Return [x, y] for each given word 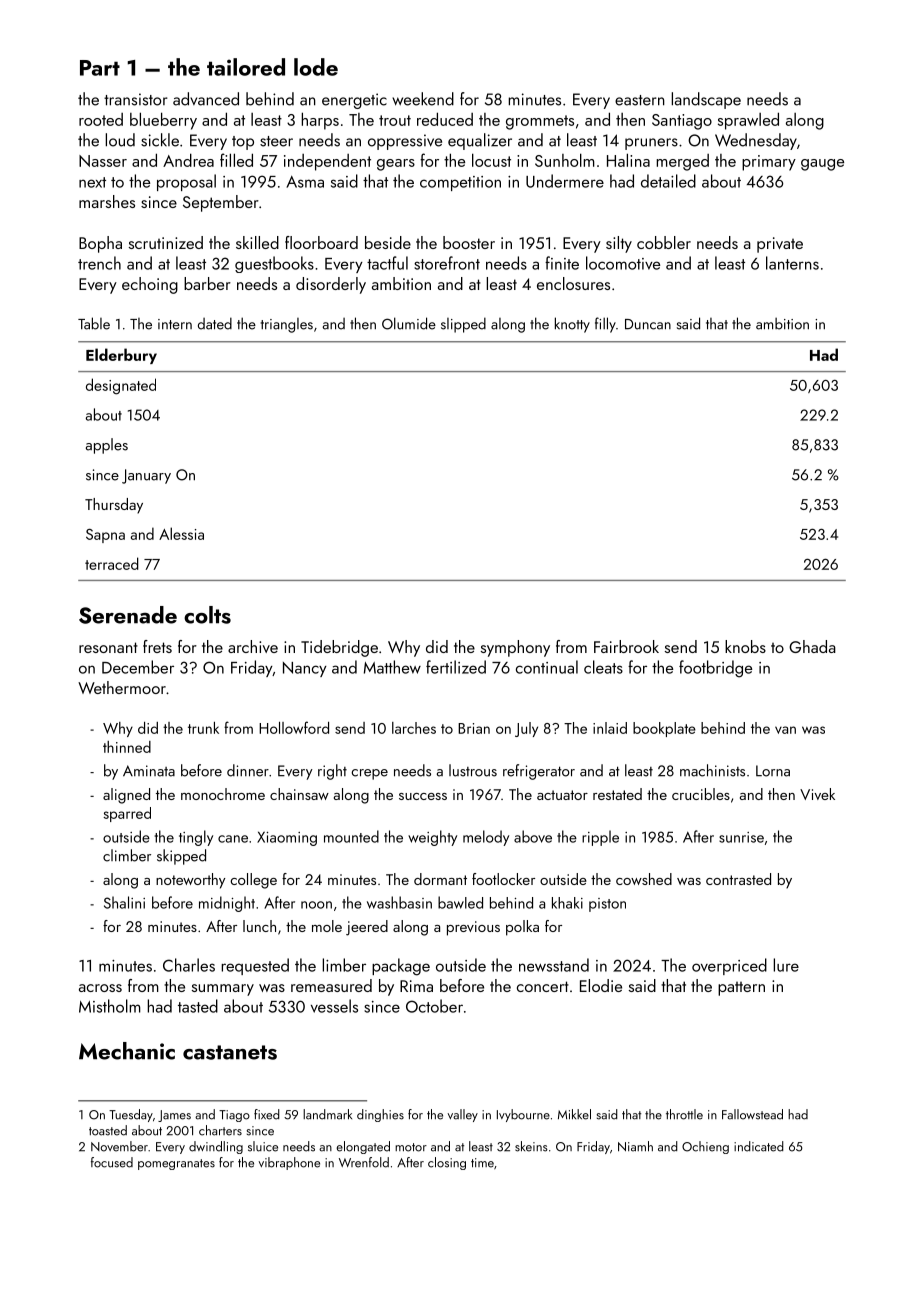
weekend [423, 99]
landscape [706, 100]
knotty [572, 325]
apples [107, 446]
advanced [206, 99]
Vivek [817, 794]
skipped [181, 857]
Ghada [812, 646]
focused [112, 1162]
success [423, 796]
